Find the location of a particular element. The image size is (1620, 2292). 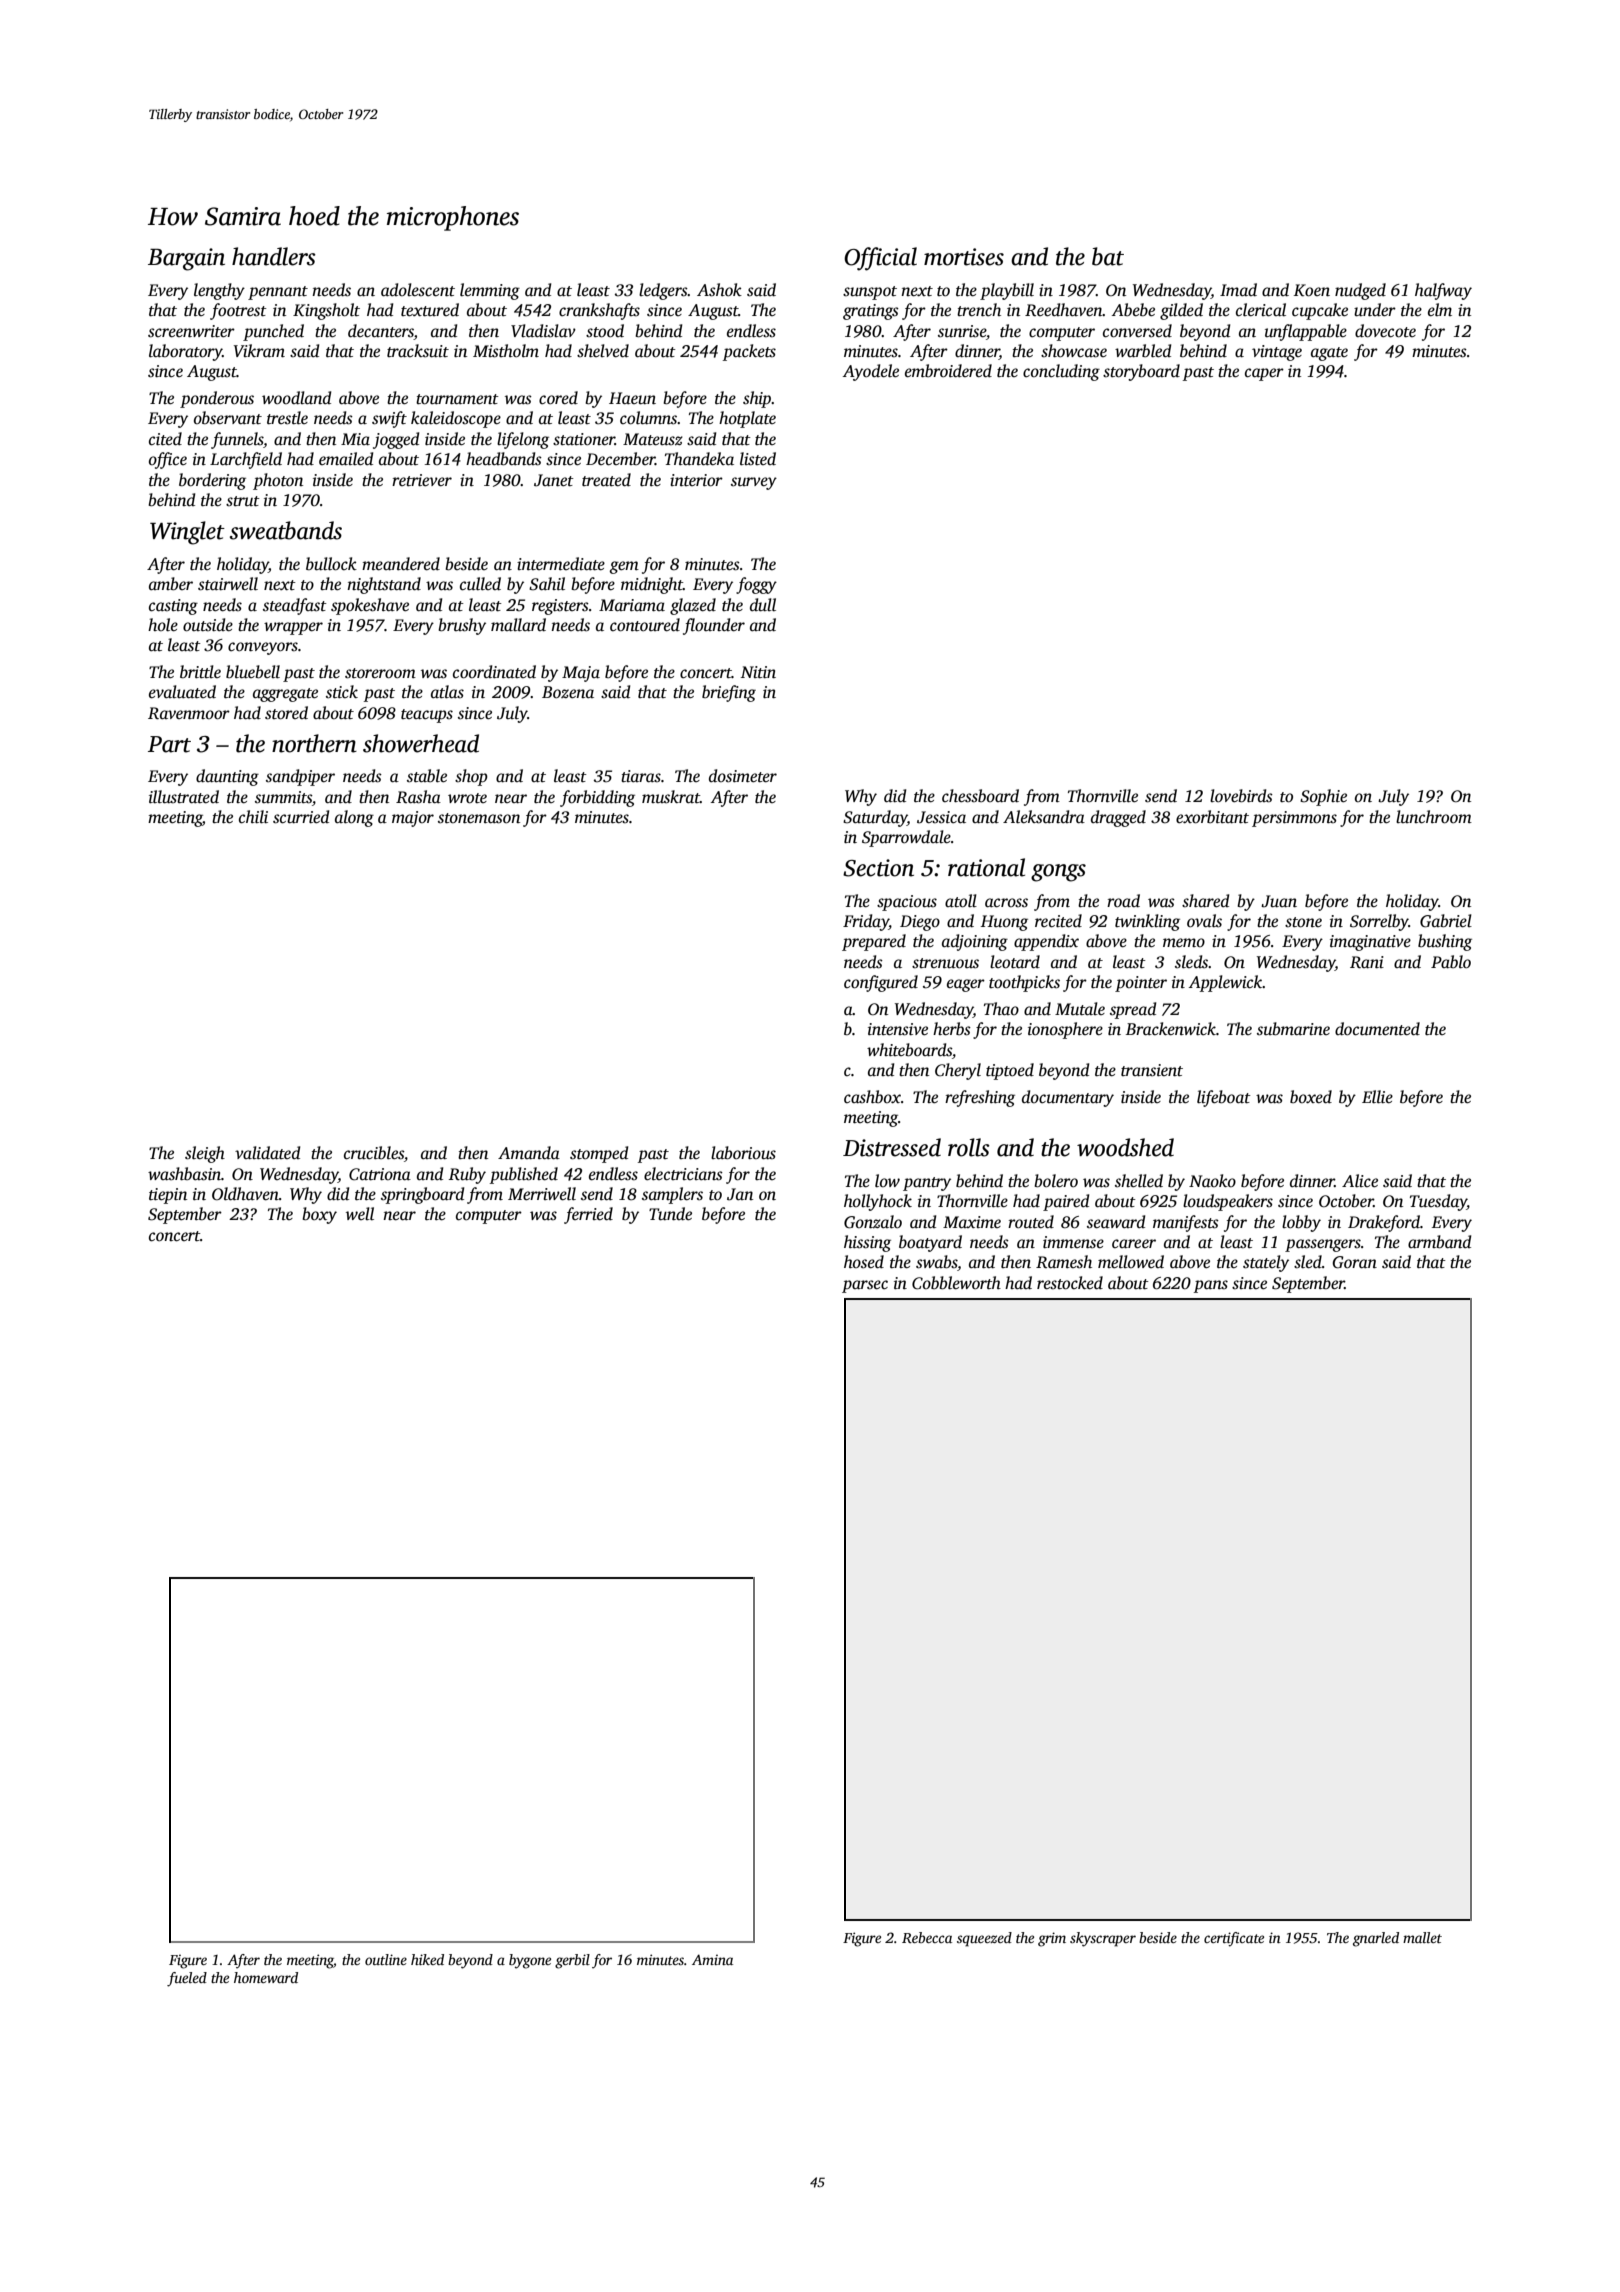

chili is located at coordinates (253, 817).
